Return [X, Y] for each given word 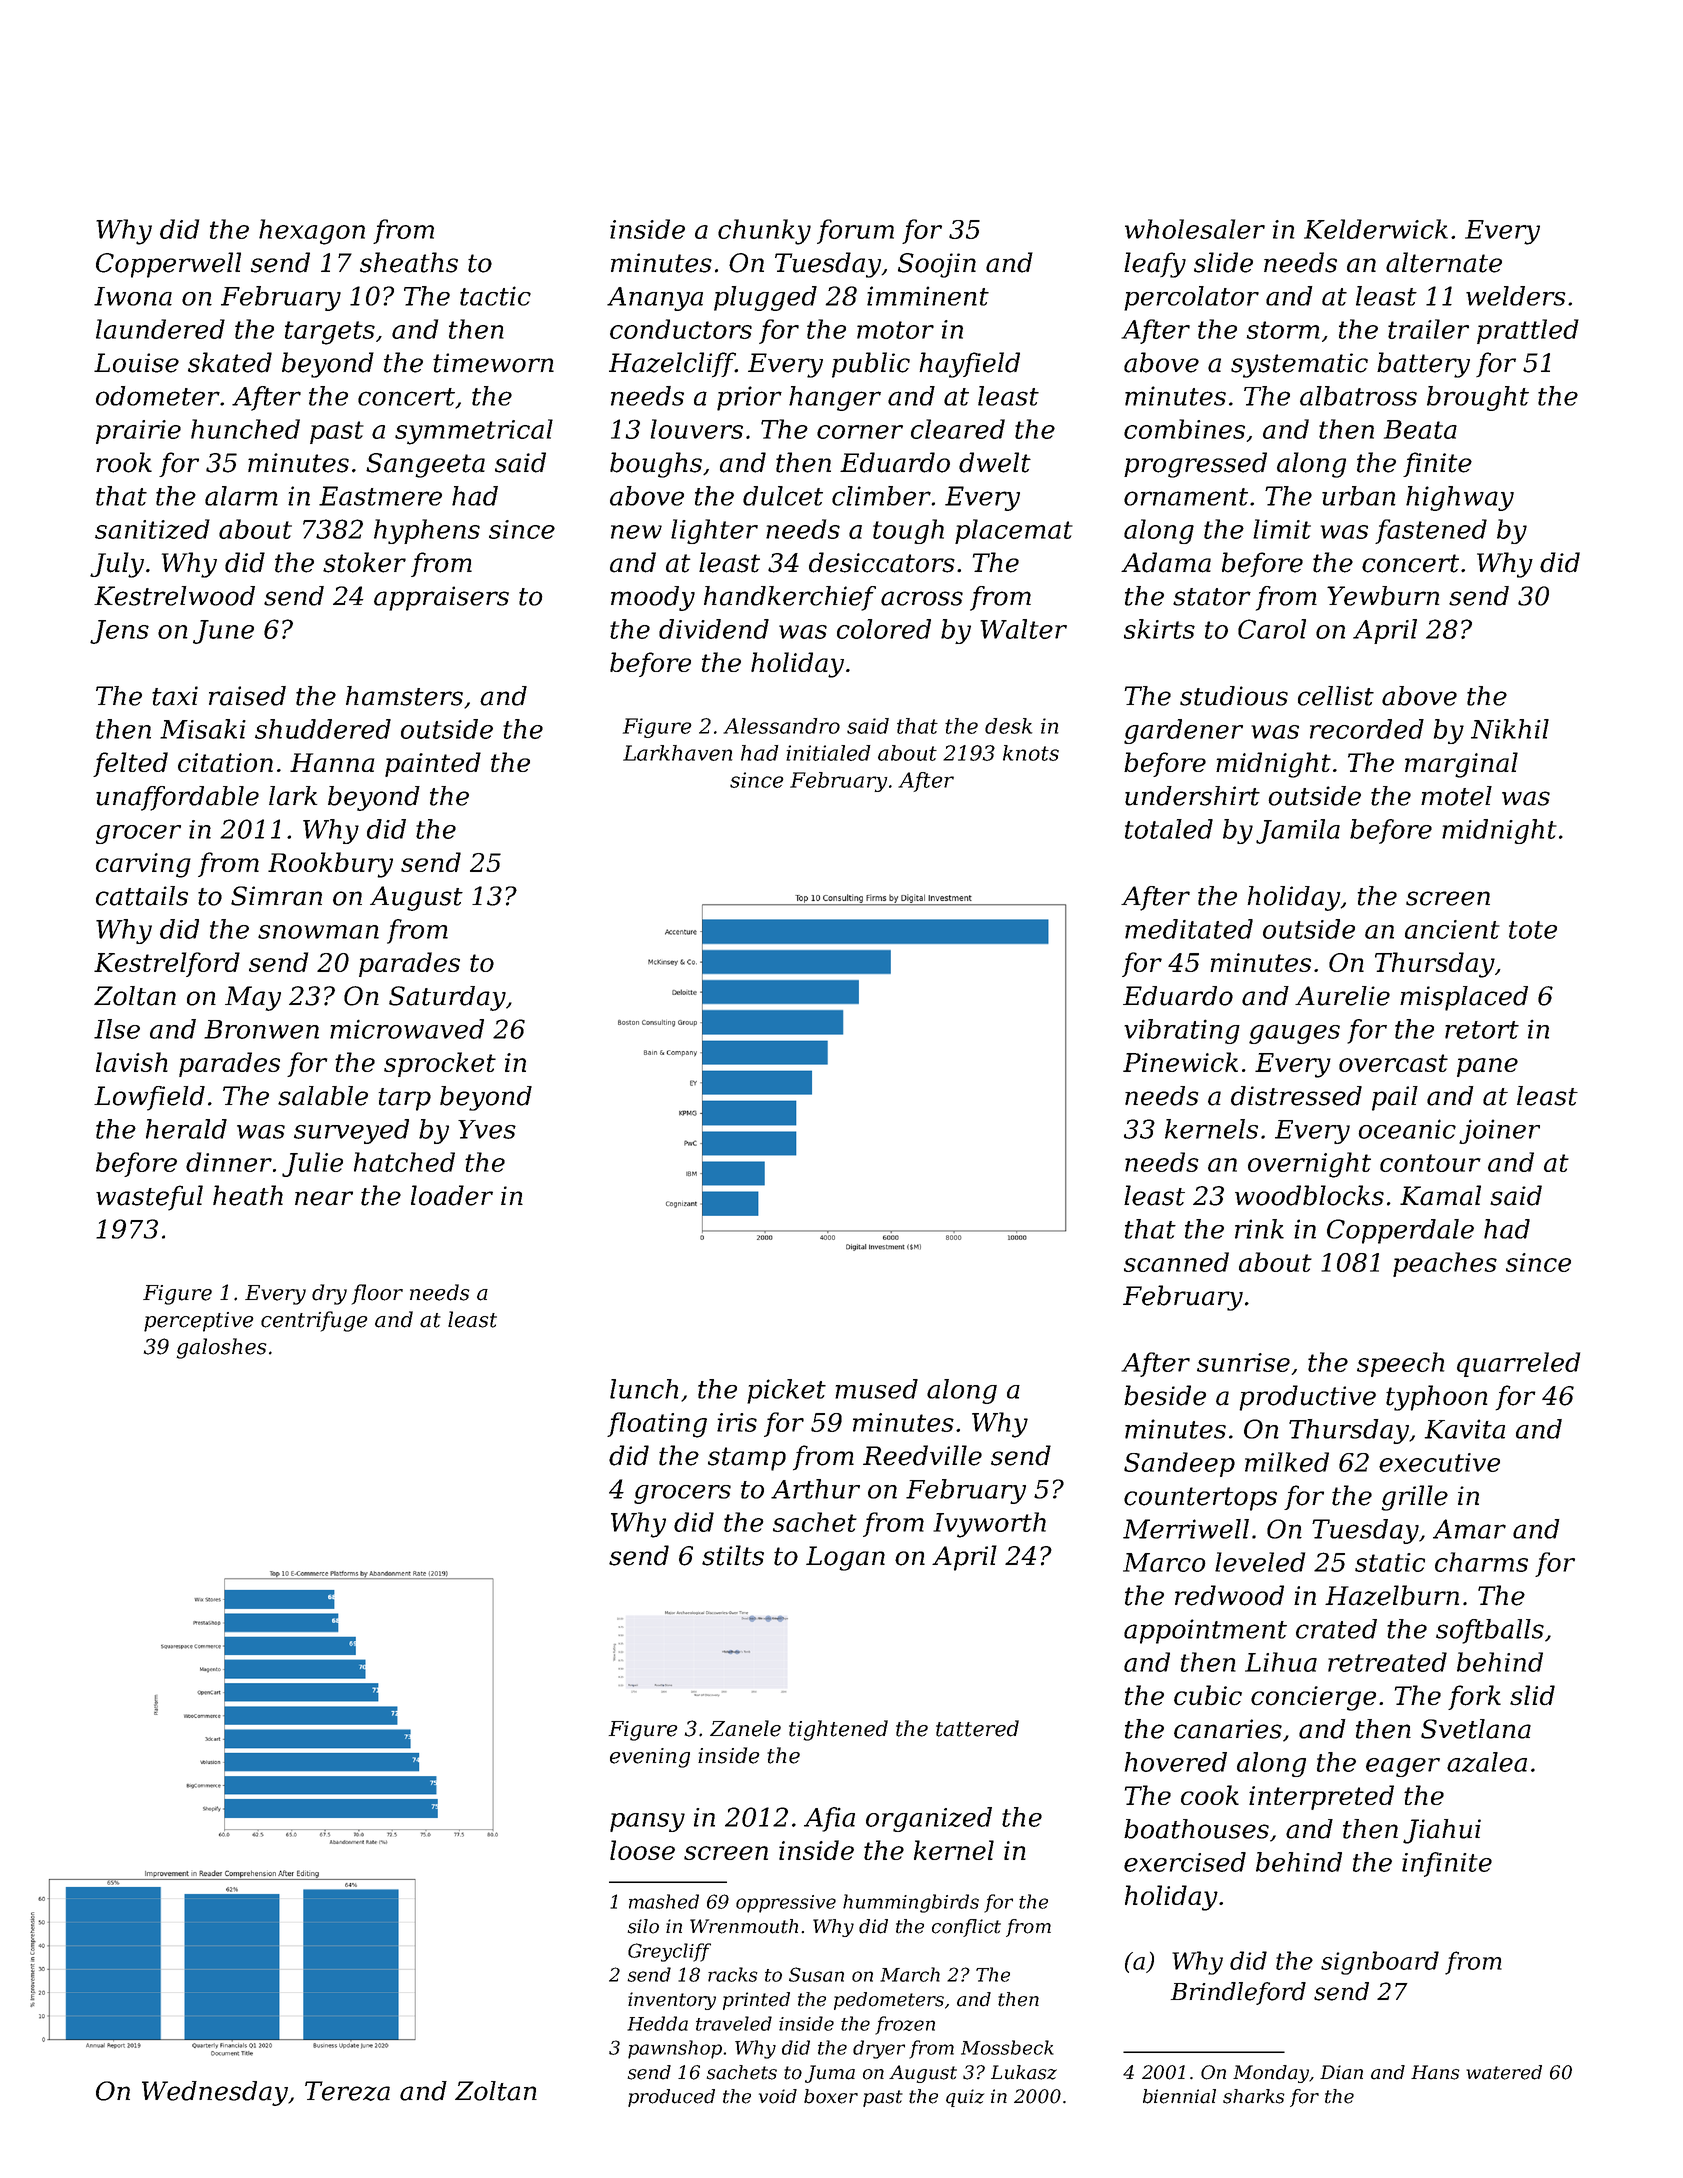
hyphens [427, 531]
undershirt [1192, 796]
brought [1478, 398]
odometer [158, 396]
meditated [1189, 929]
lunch [644, 1389]
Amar [1469, 1529]
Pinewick [1180, 1062]
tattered [977, 1728]
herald [186, 1129]
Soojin [937, 265]
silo [643, 1926]
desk [1008, 726]
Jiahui [1442, 1831]
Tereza [347, 2091]
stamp [747, 1459]
